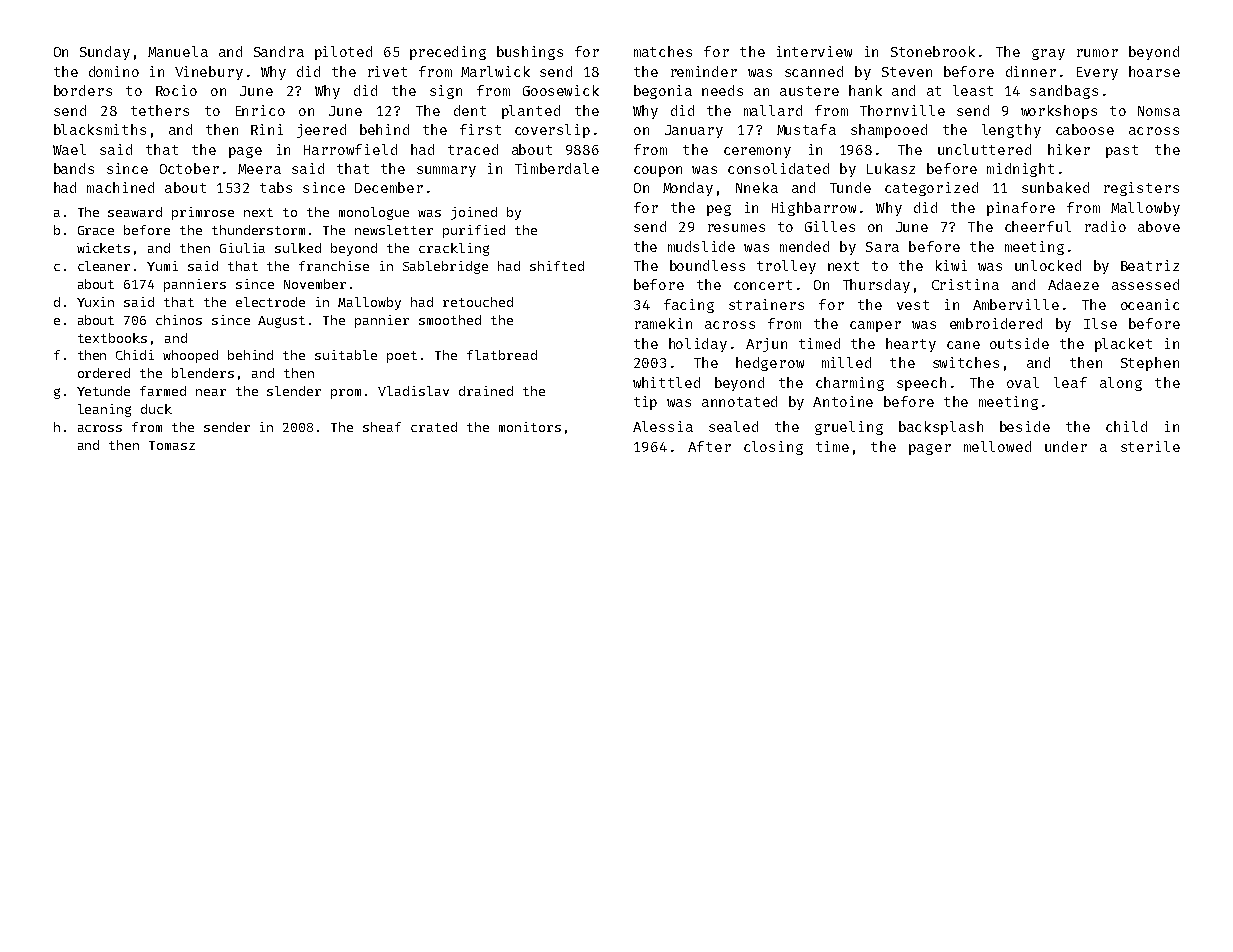 The image size is (1233, 952). What do you see at coordinates (502, 355) in the document?
I see `flatbread` at bounding box center [502, 355].
